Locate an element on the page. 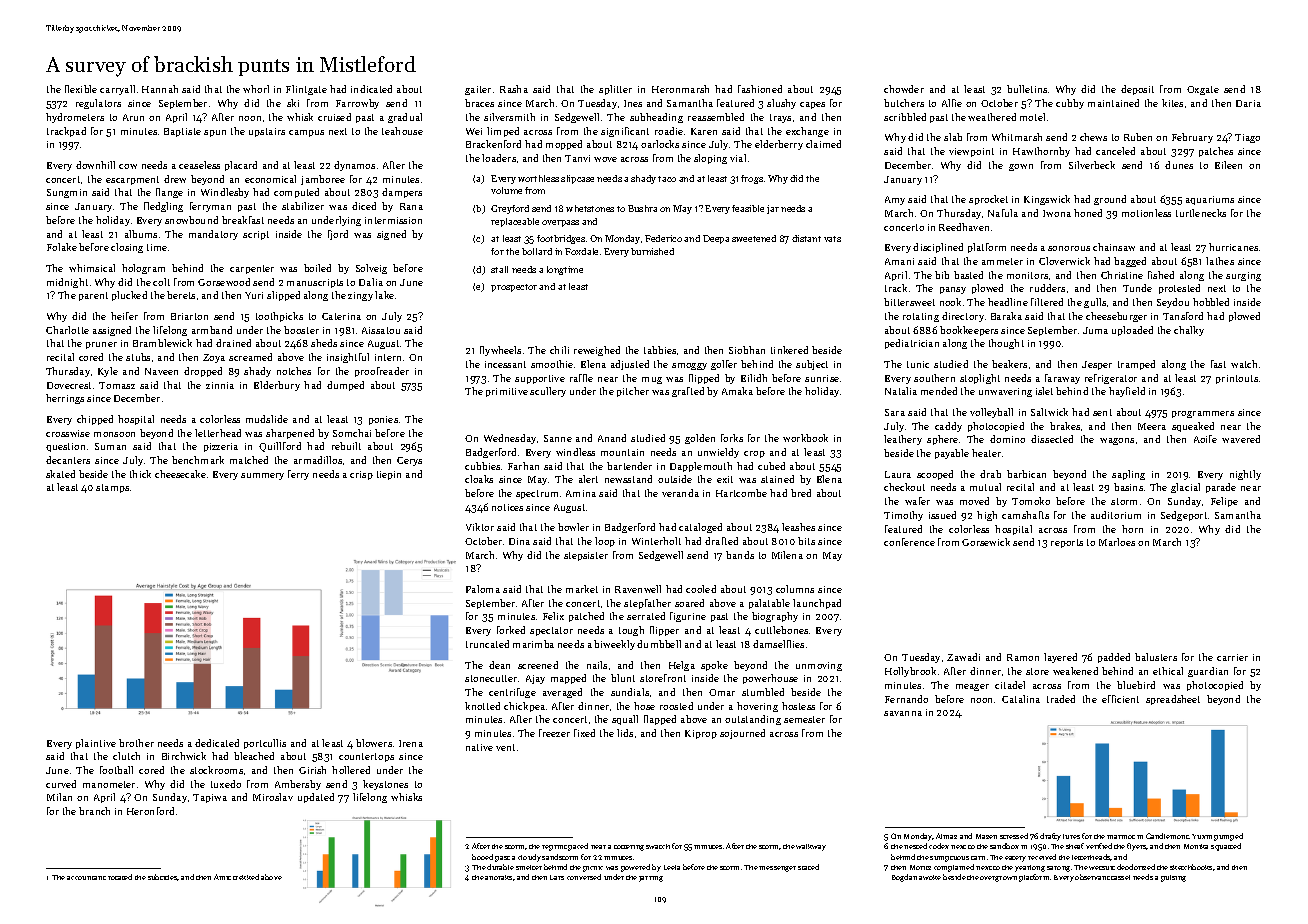 Image resolution: width=1308 pixels, height=924 pixels. brother is located at coordinates (136, 743).
